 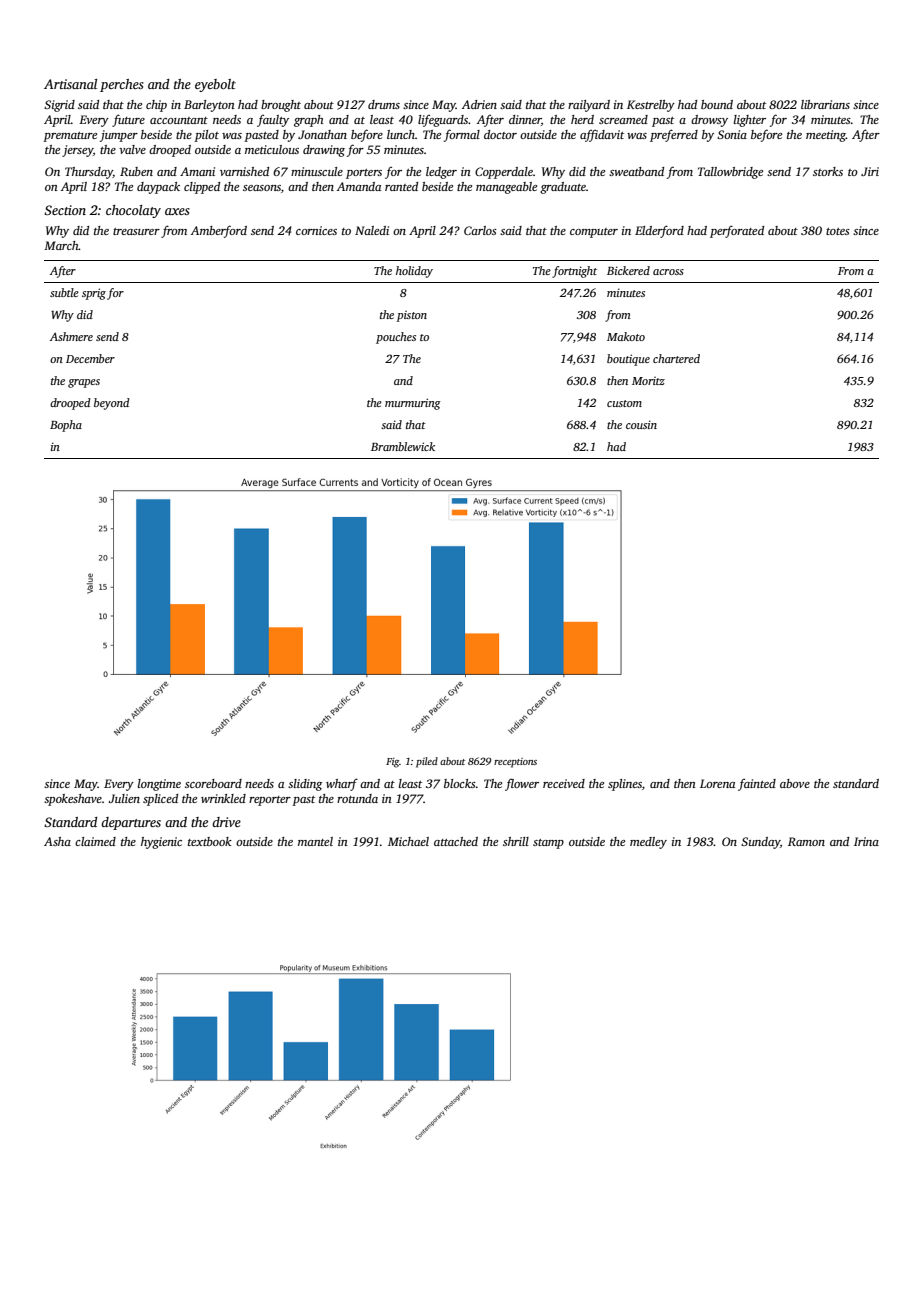 What do you see at coordinates (574, 272) in the document?
I see `fortnight` at bounding box center [574, 272].
